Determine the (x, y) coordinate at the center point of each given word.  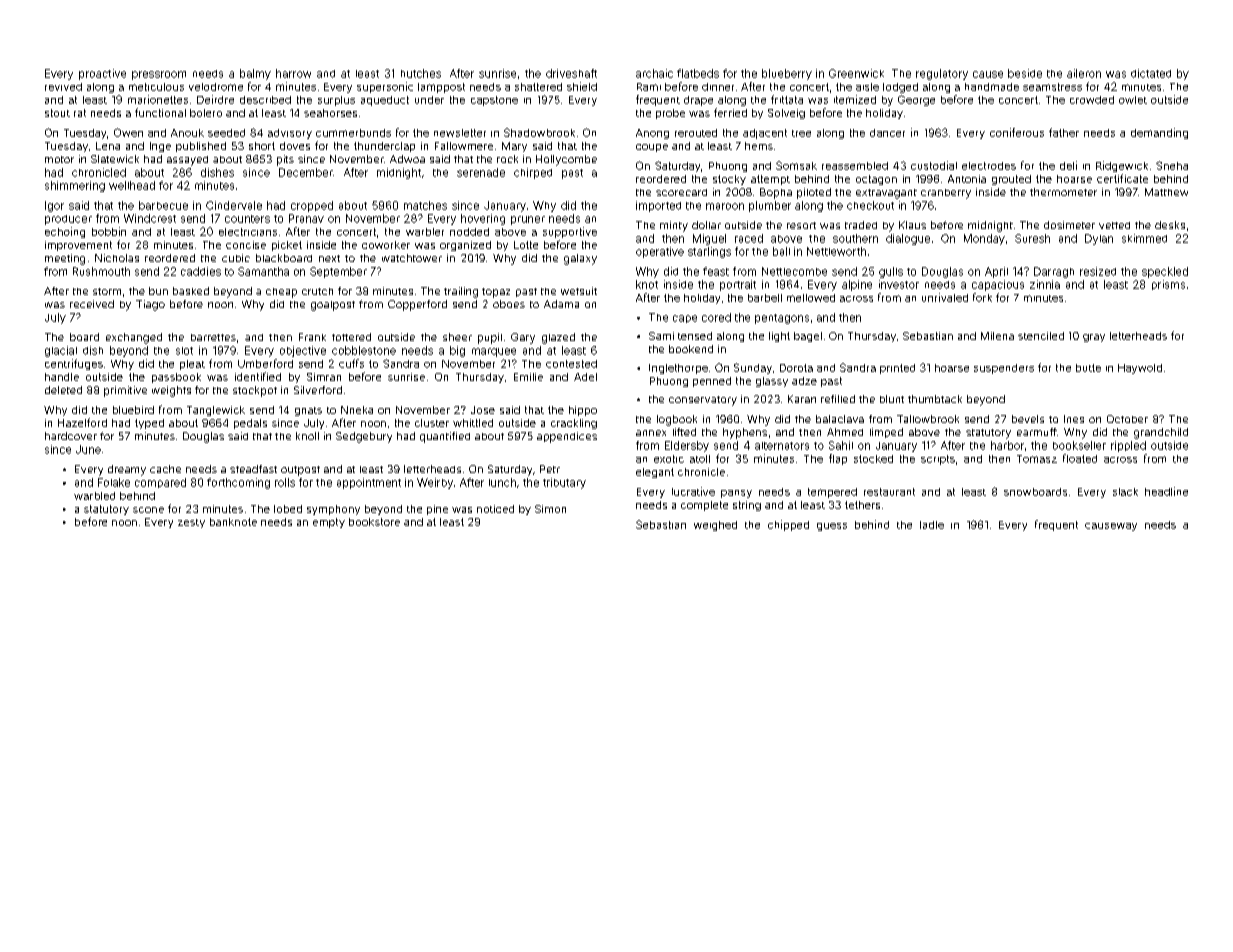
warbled (94, 496)
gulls (891, 272)
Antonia (967, 179)
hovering (483, 219)
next (329, 258)
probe (670, 114)
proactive (102, 74)
